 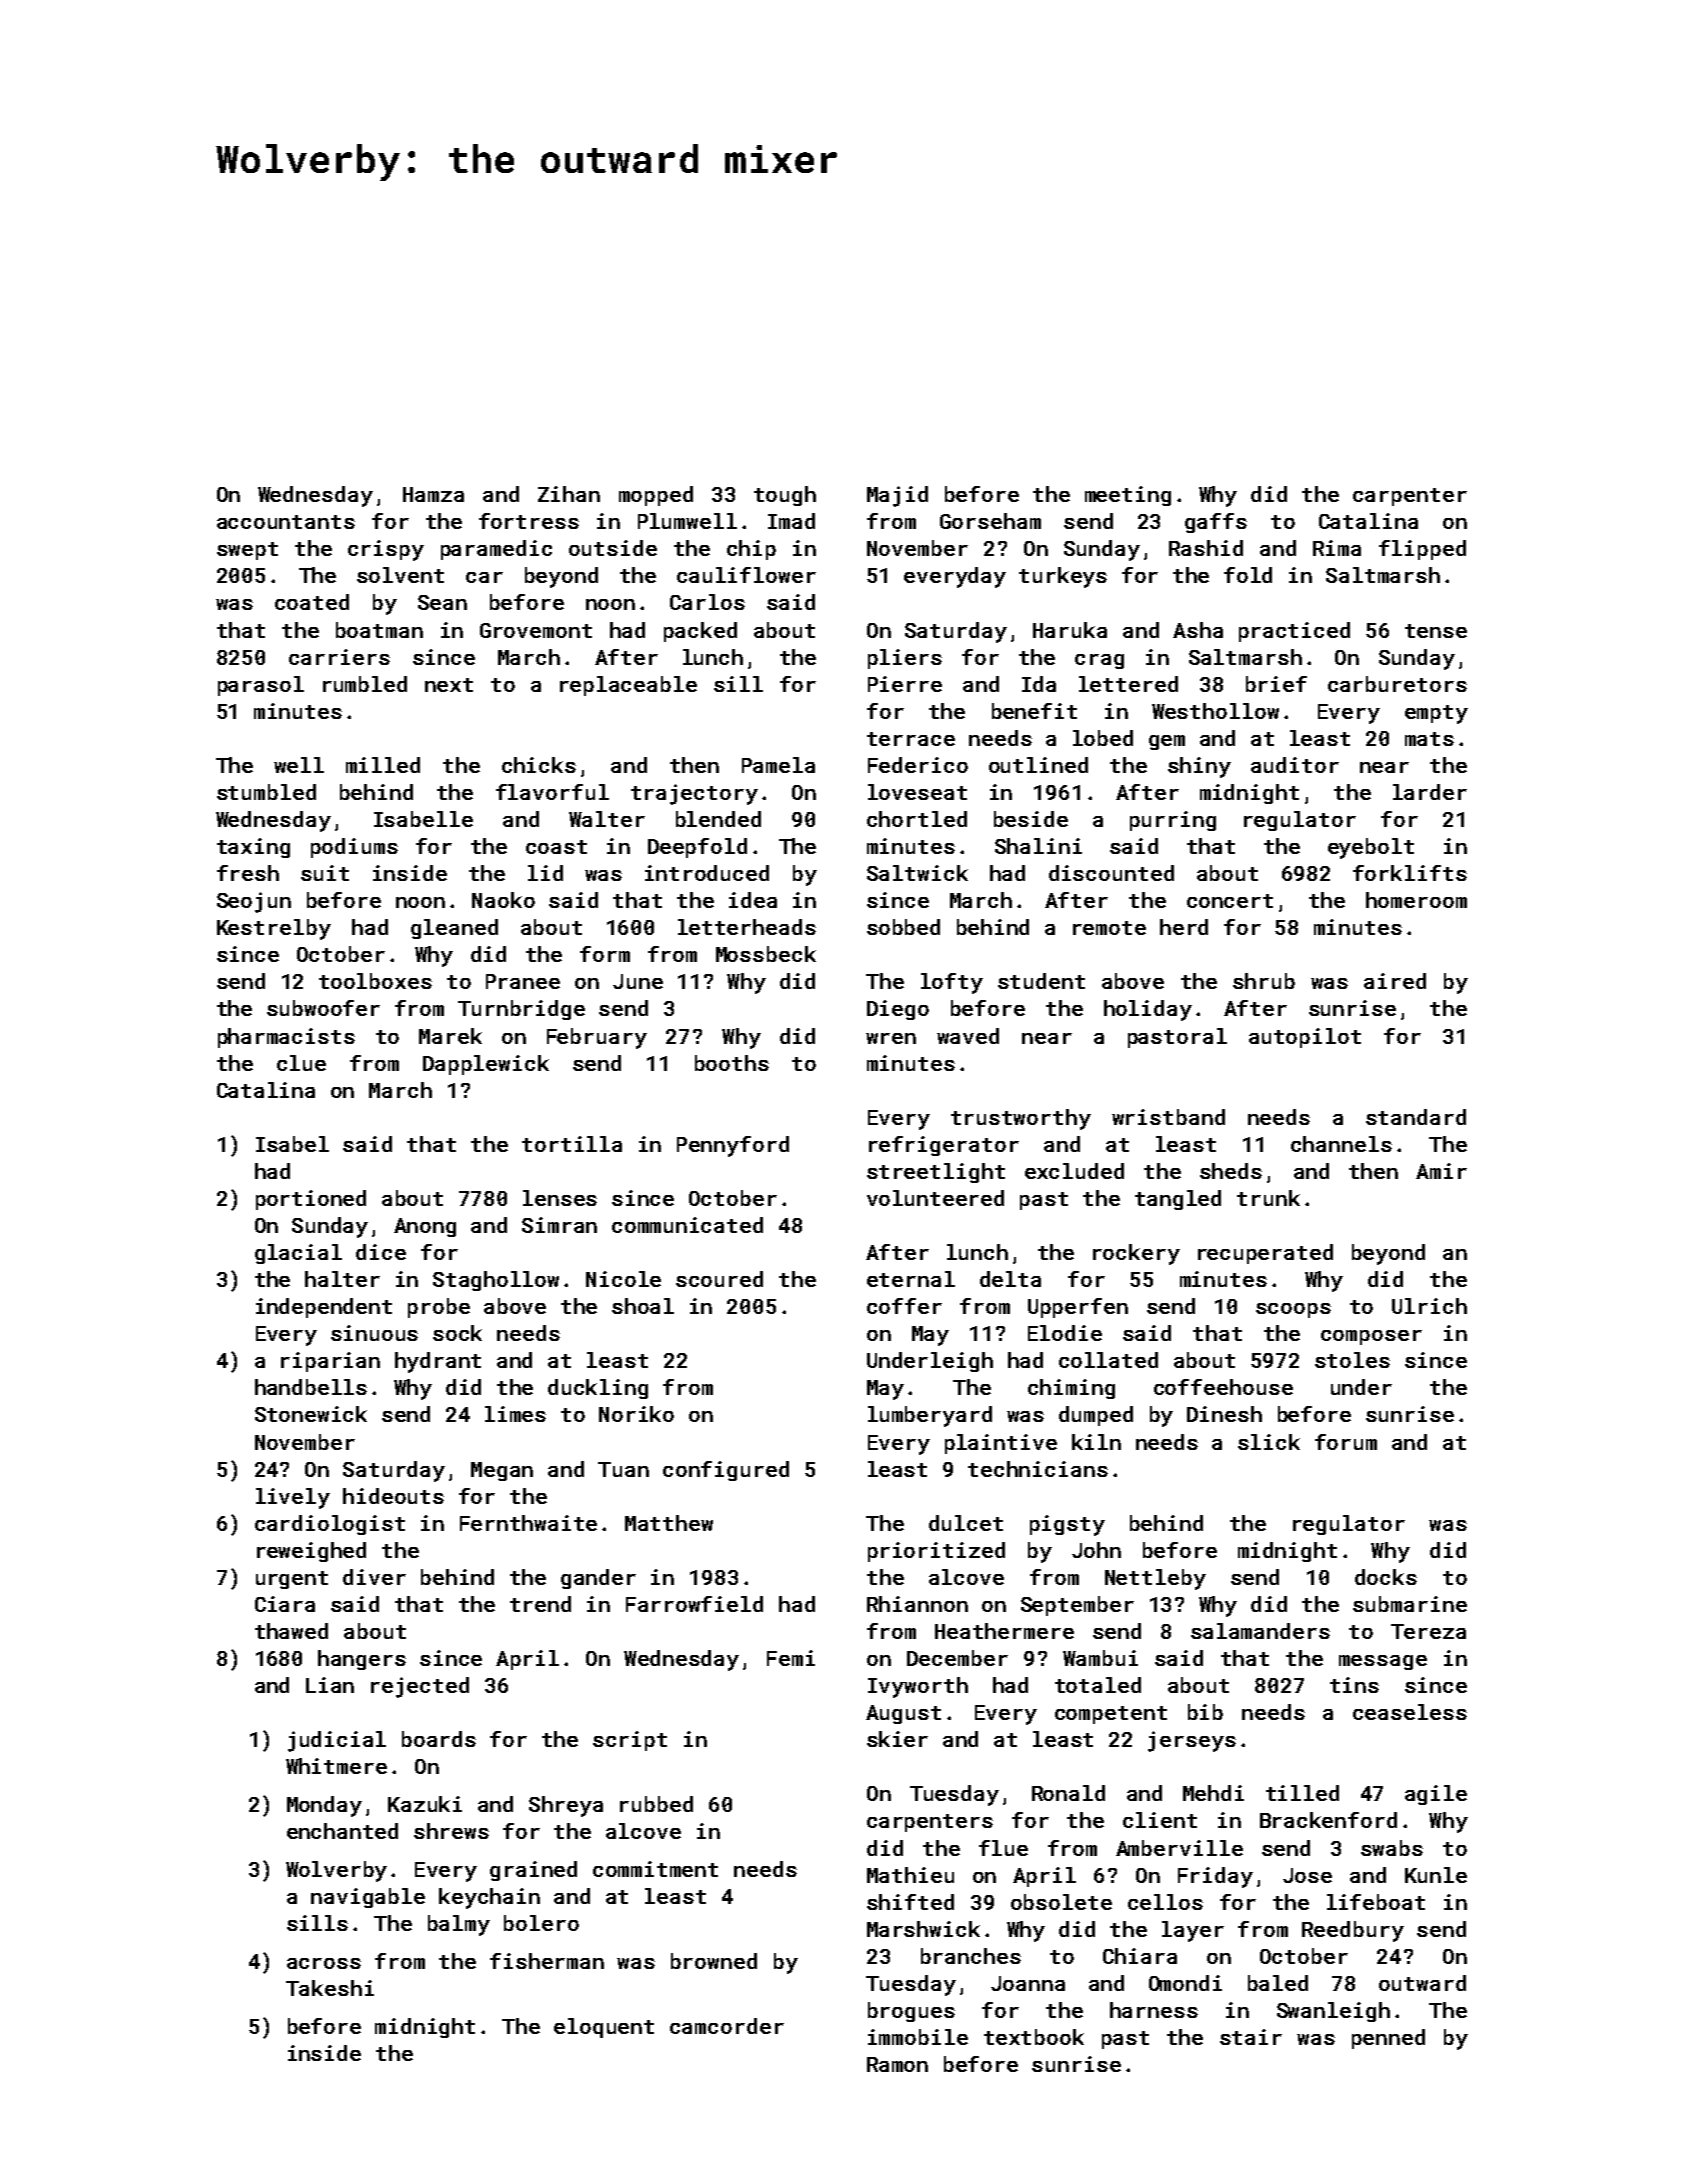 What do you see at coordinates (324, 1963) in the image?
I see `across` at bounding box center [324, 1963].
